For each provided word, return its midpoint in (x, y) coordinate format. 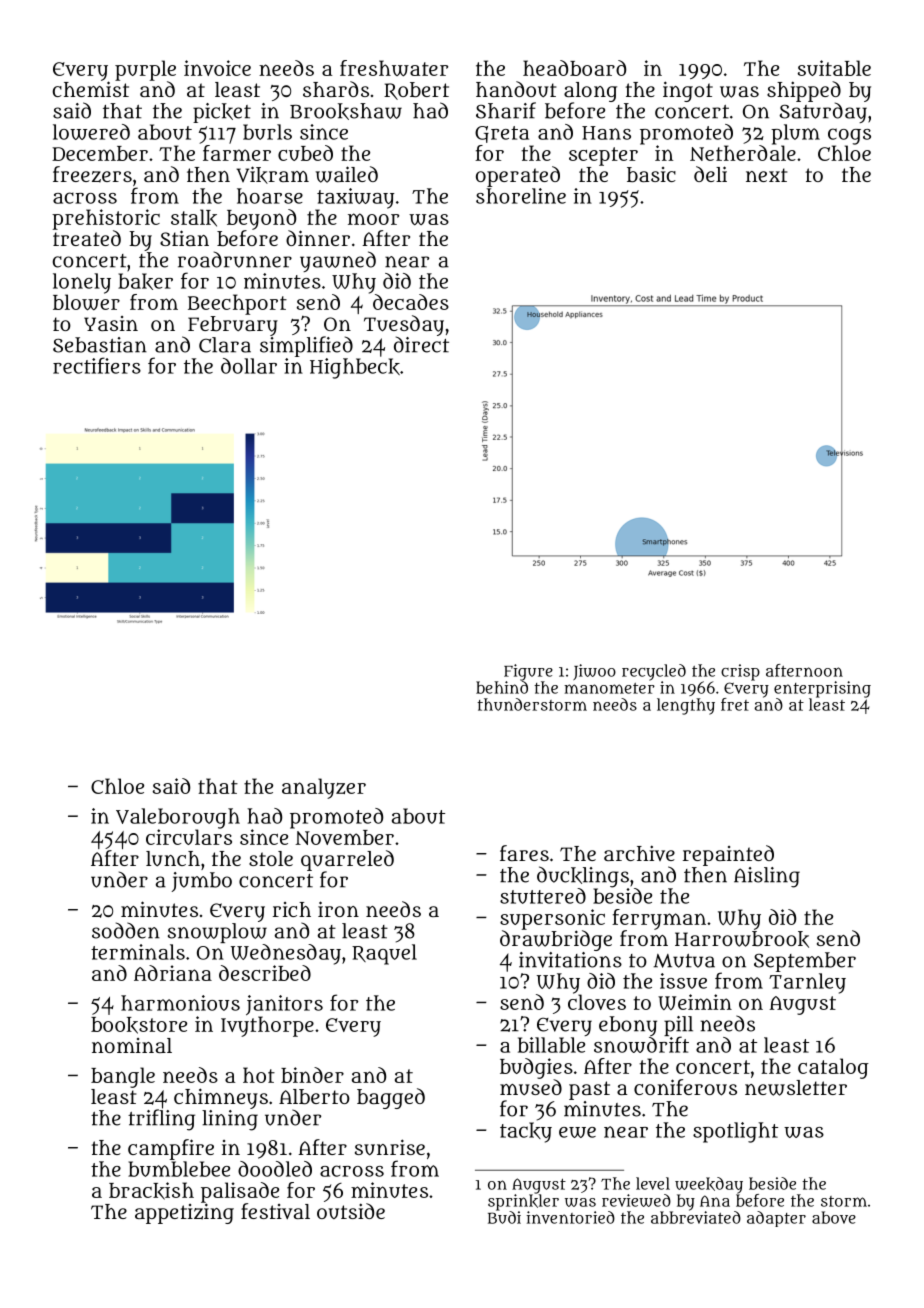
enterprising (822, 689)
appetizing (184, 1213)
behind (502, 687)
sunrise (390, 1147)
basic (651, 174)
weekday (709, 1185)
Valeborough (178, 818)
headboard (574, 68)
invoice (217, 68)
